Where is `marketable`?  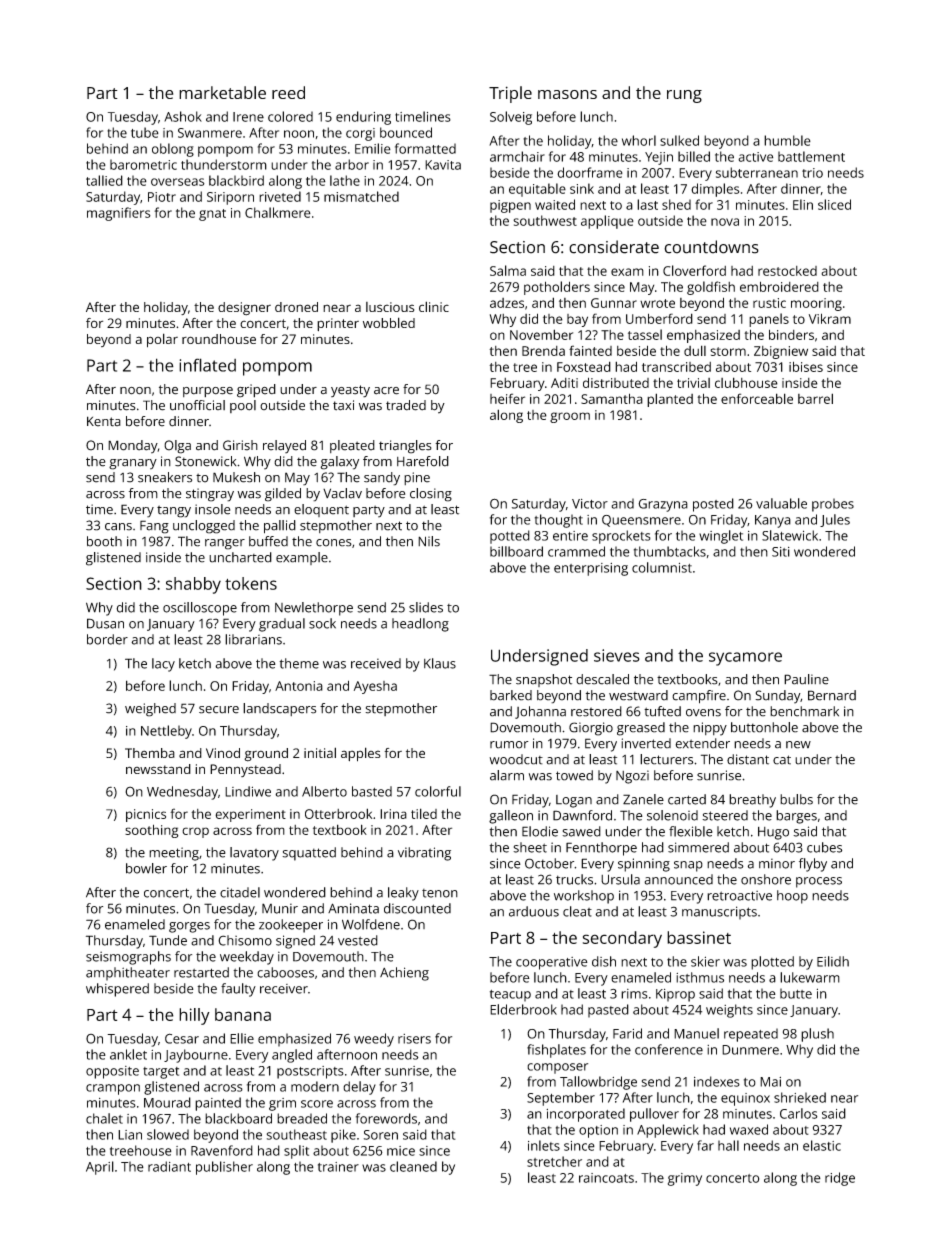 marketable is located at coordinates (222, 92).
